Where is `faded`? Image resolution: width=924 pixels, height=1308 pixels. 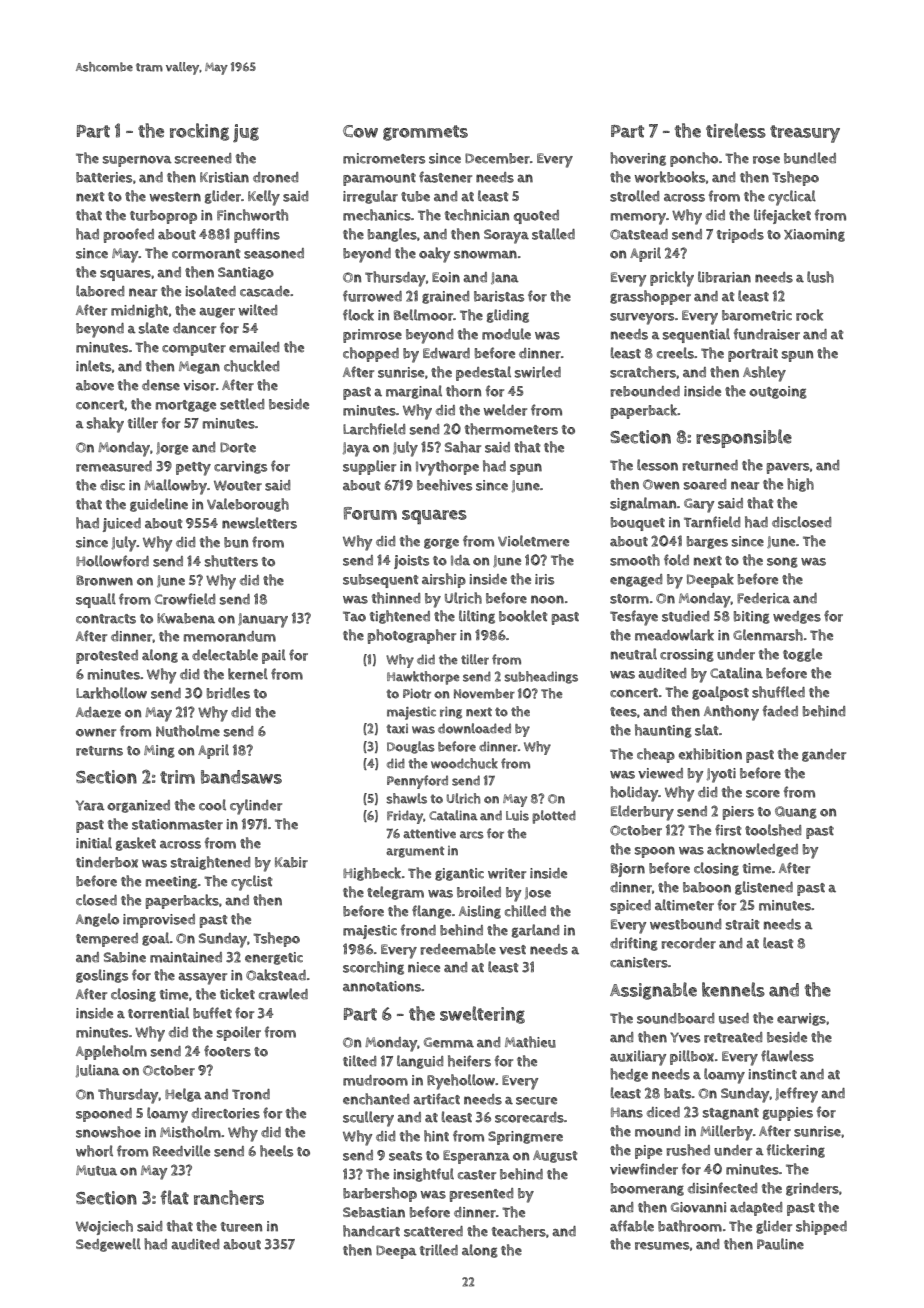 faded is located at coordinates (780, 711).
